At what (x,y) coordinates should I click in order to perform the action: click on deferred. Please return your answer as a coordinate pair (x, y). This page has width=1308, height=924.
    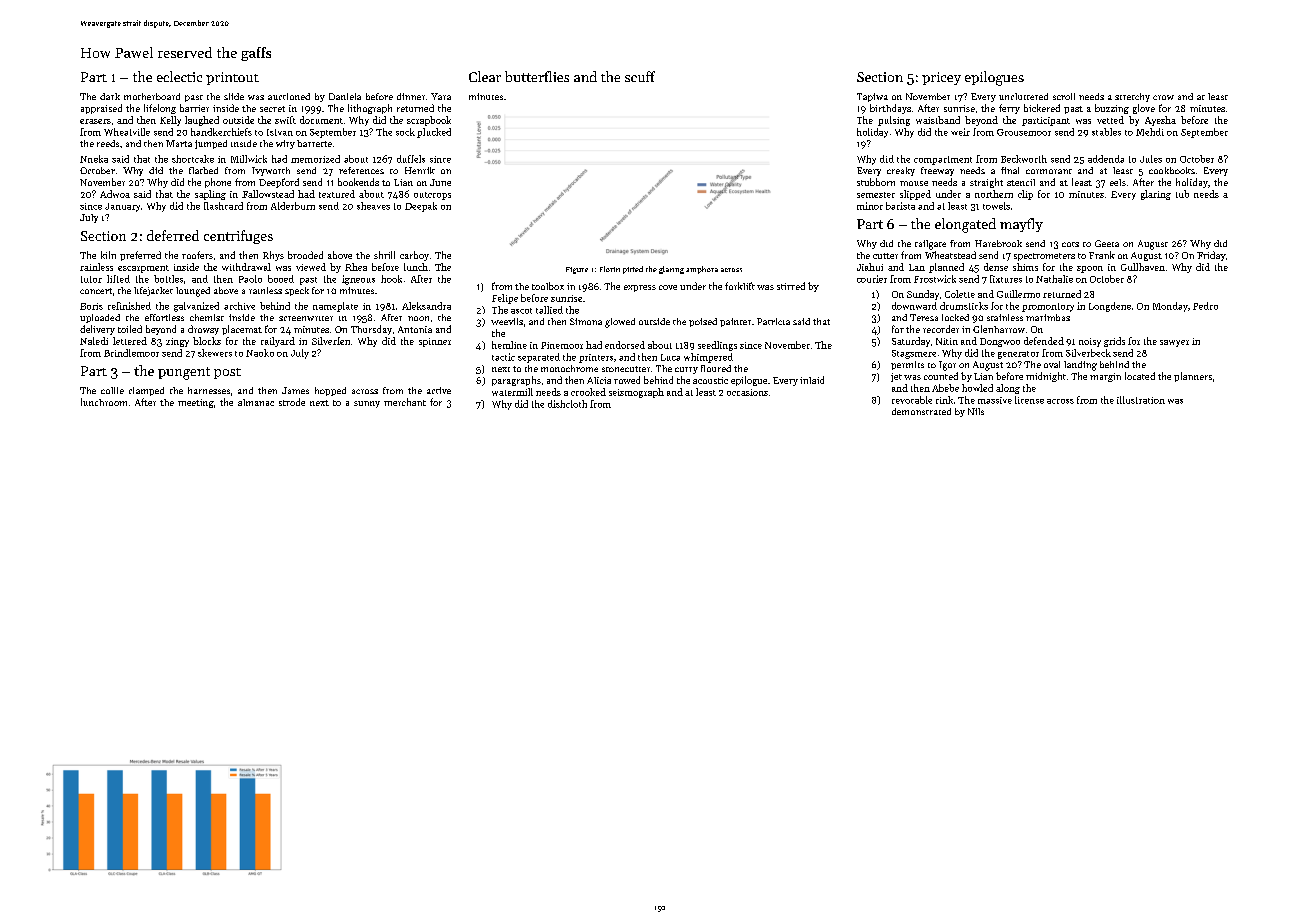
    Looking at the image, I should click on (173, 235).
